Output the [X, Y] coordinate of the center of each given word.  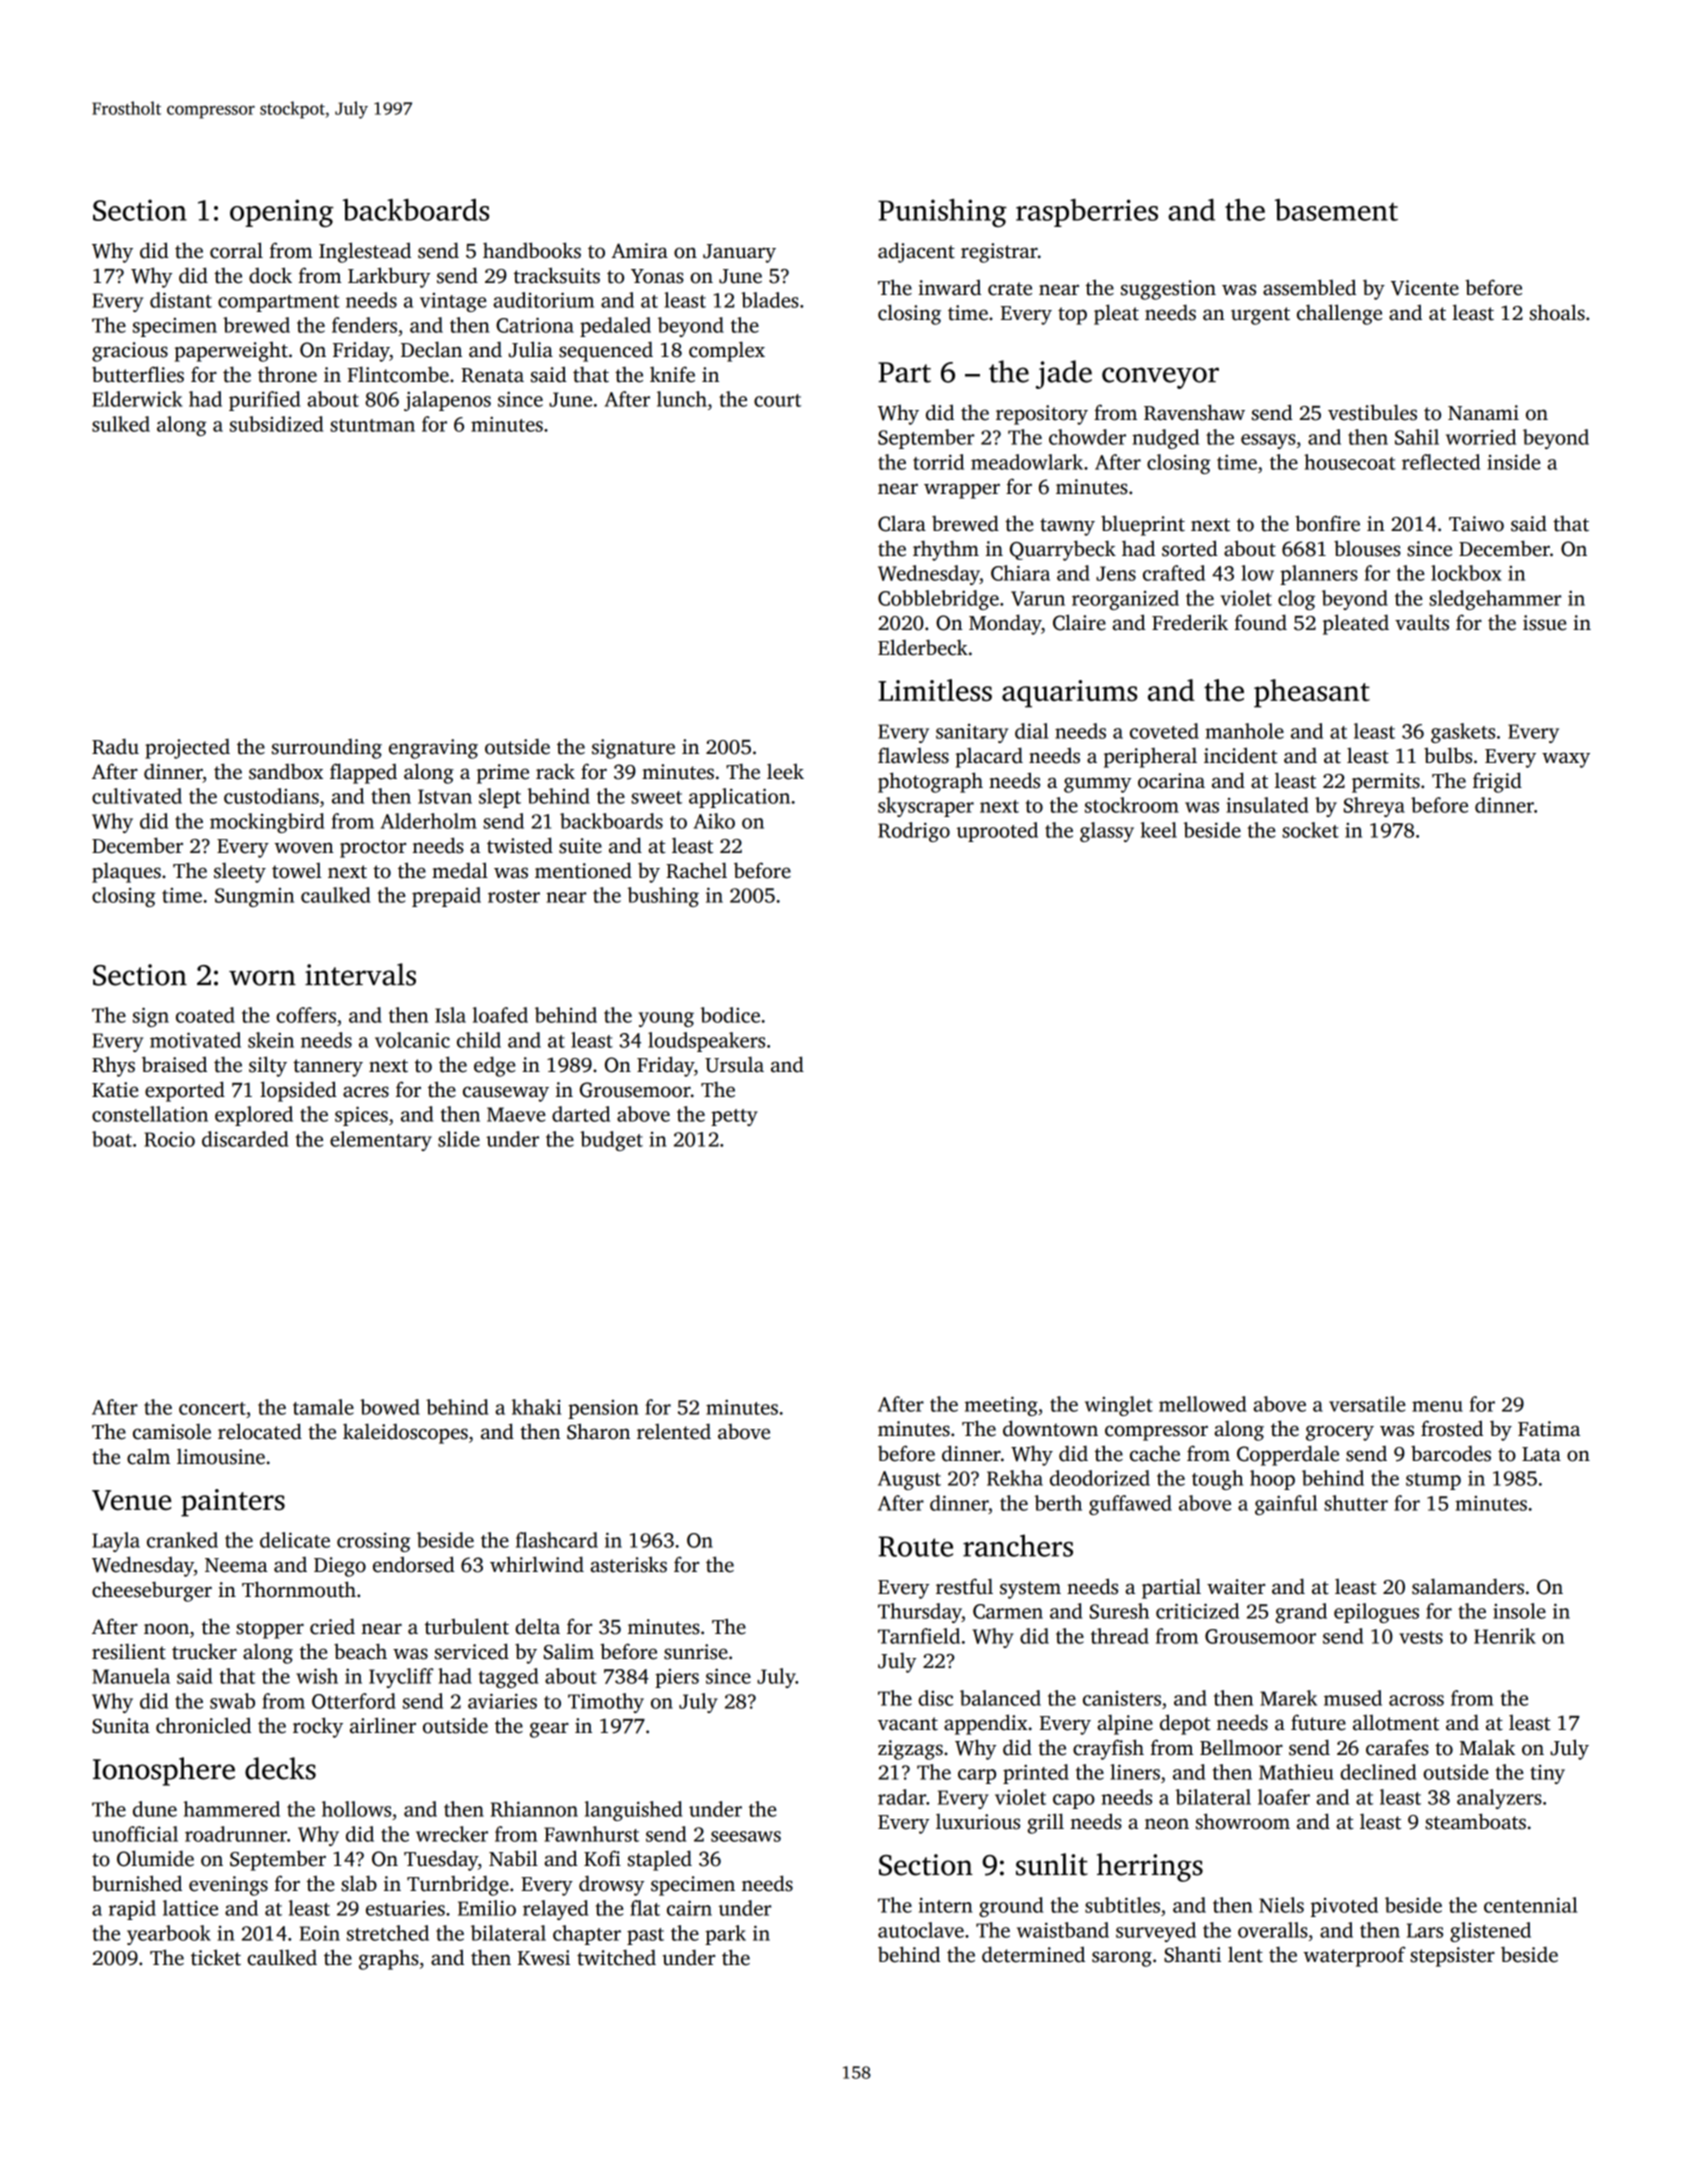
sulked [121, 424]
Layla [116, 1542]
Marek [1288, 1698]
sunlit [1052, 1864]
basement [1336, 210]
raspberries [1087, 213]
